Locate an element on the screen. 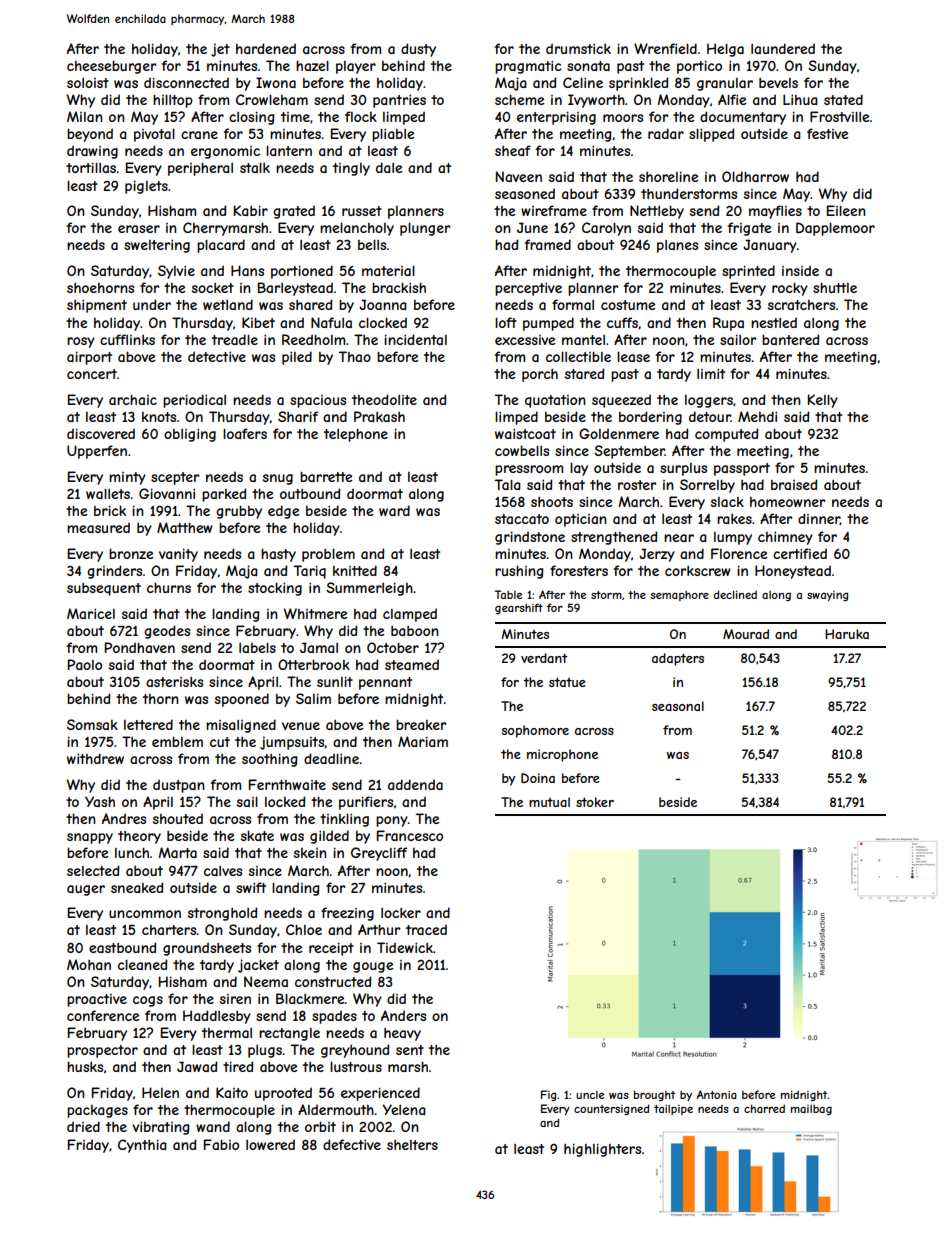 The height and width of the screenshot is (1233, 952). periodical is located at coordinates (194, 401).
